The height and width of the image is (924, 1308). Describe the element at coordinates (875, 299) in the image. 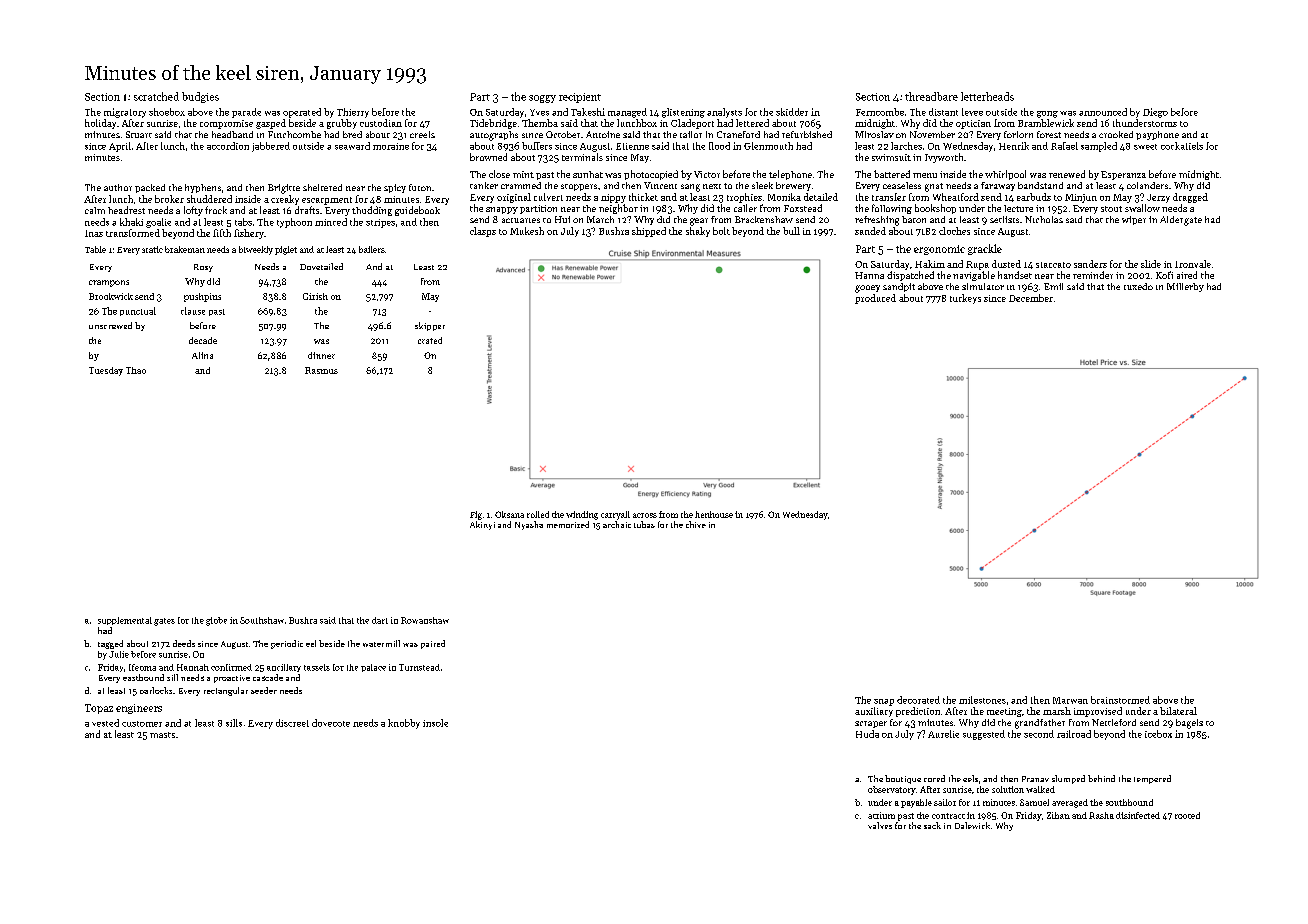

I see `produced` at that location.
